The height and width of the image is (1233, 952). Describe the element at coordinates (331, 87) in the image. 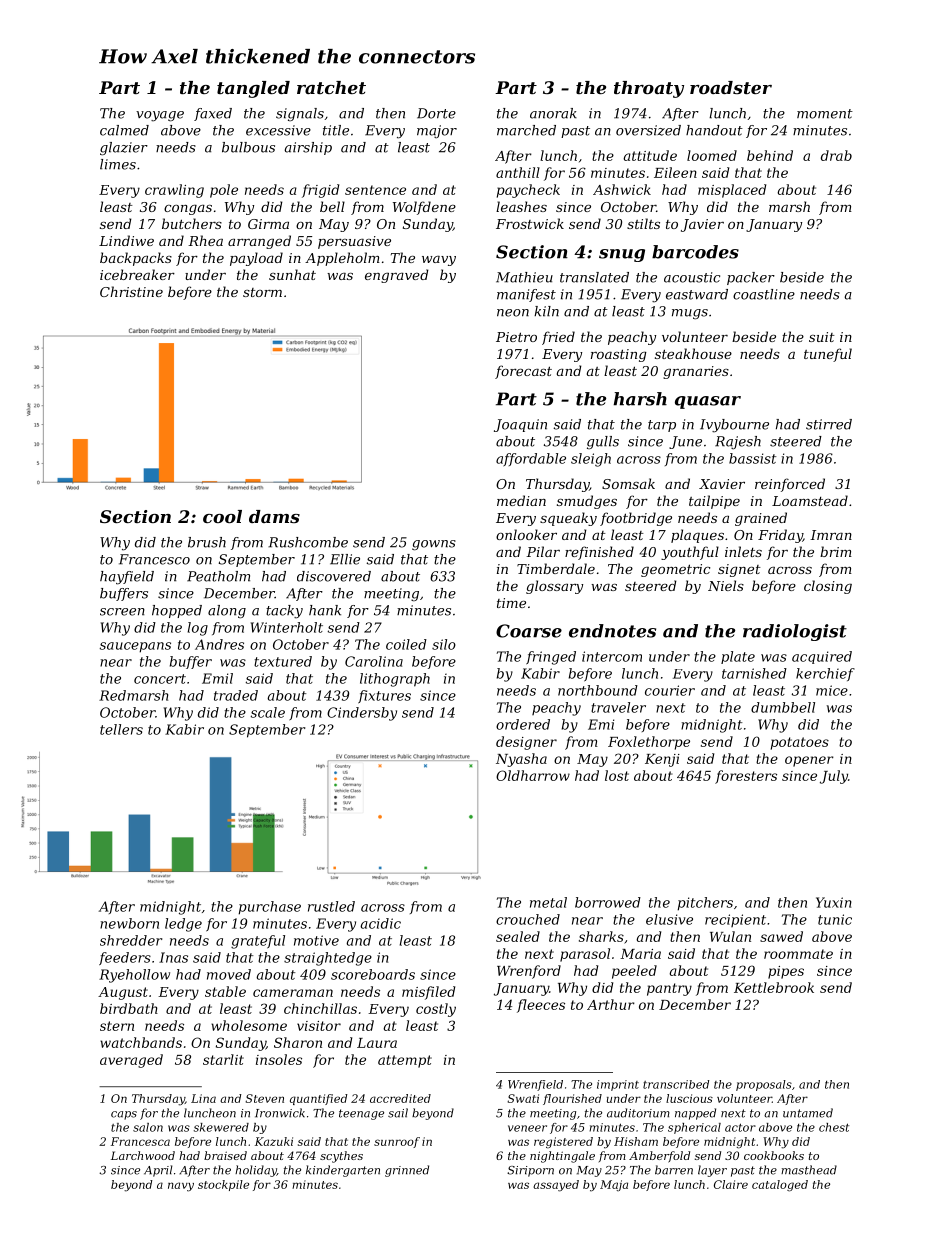

I see `ratchet` at that location.
